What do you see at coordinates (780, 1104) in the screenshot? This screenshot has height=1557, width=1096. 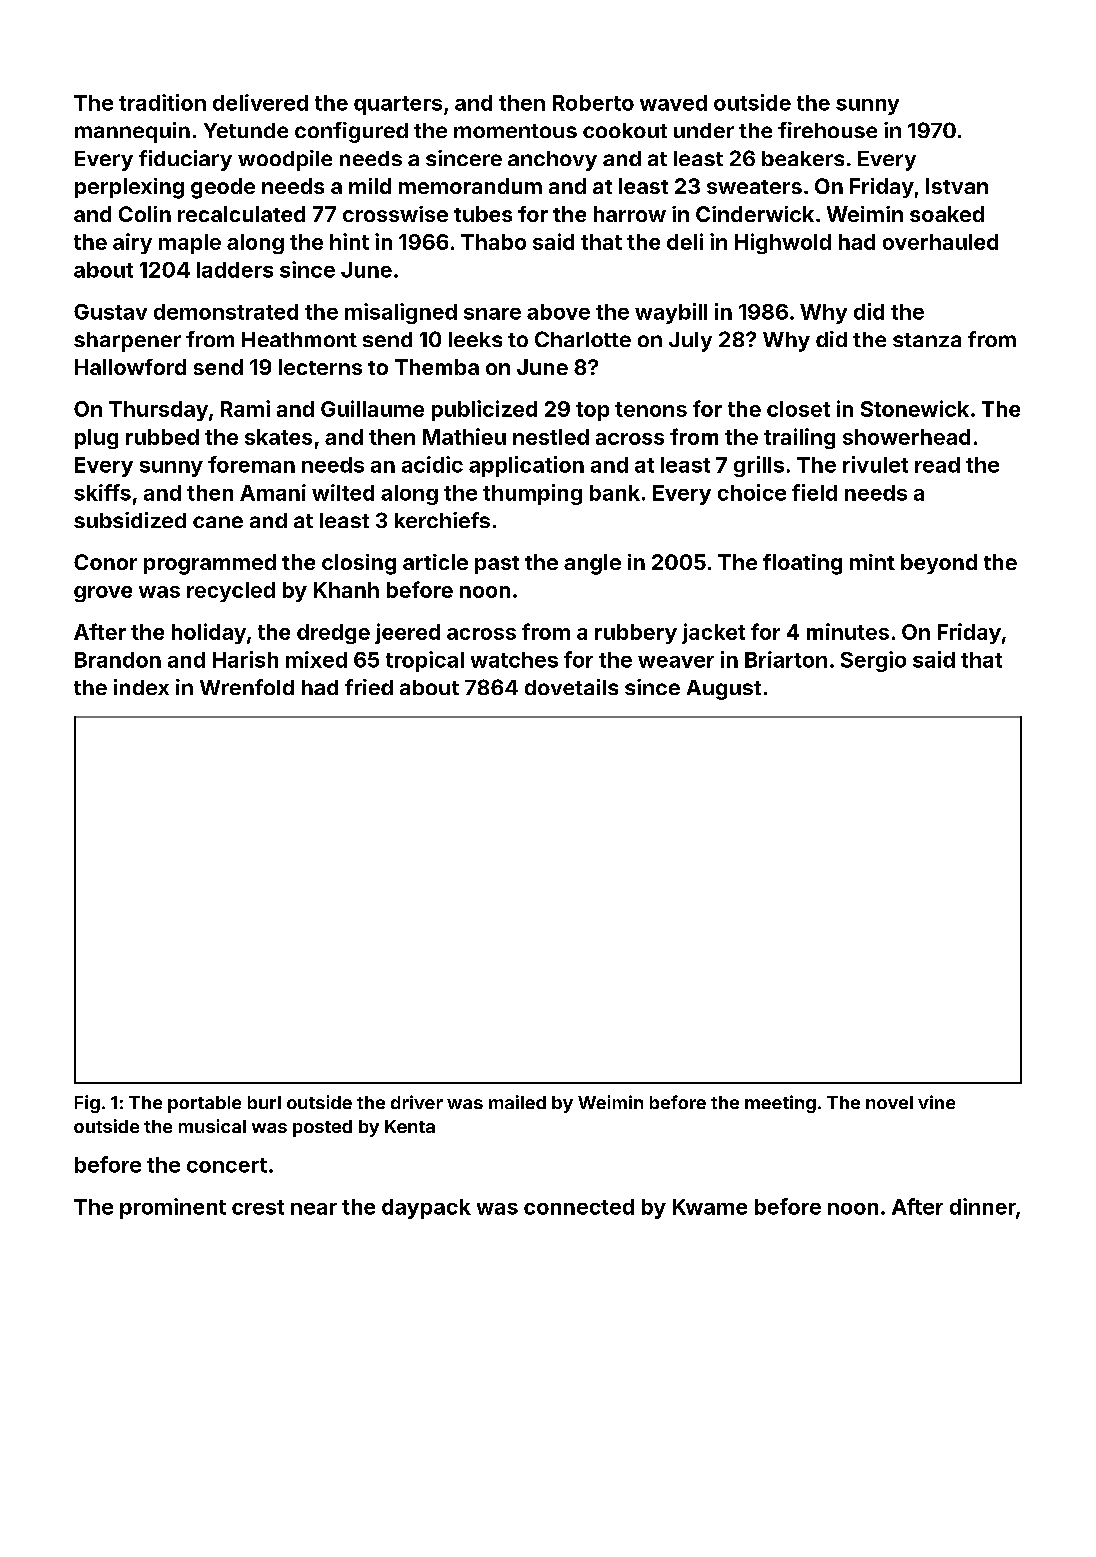 I see `meeting` at bounding box center [780, 1104].
